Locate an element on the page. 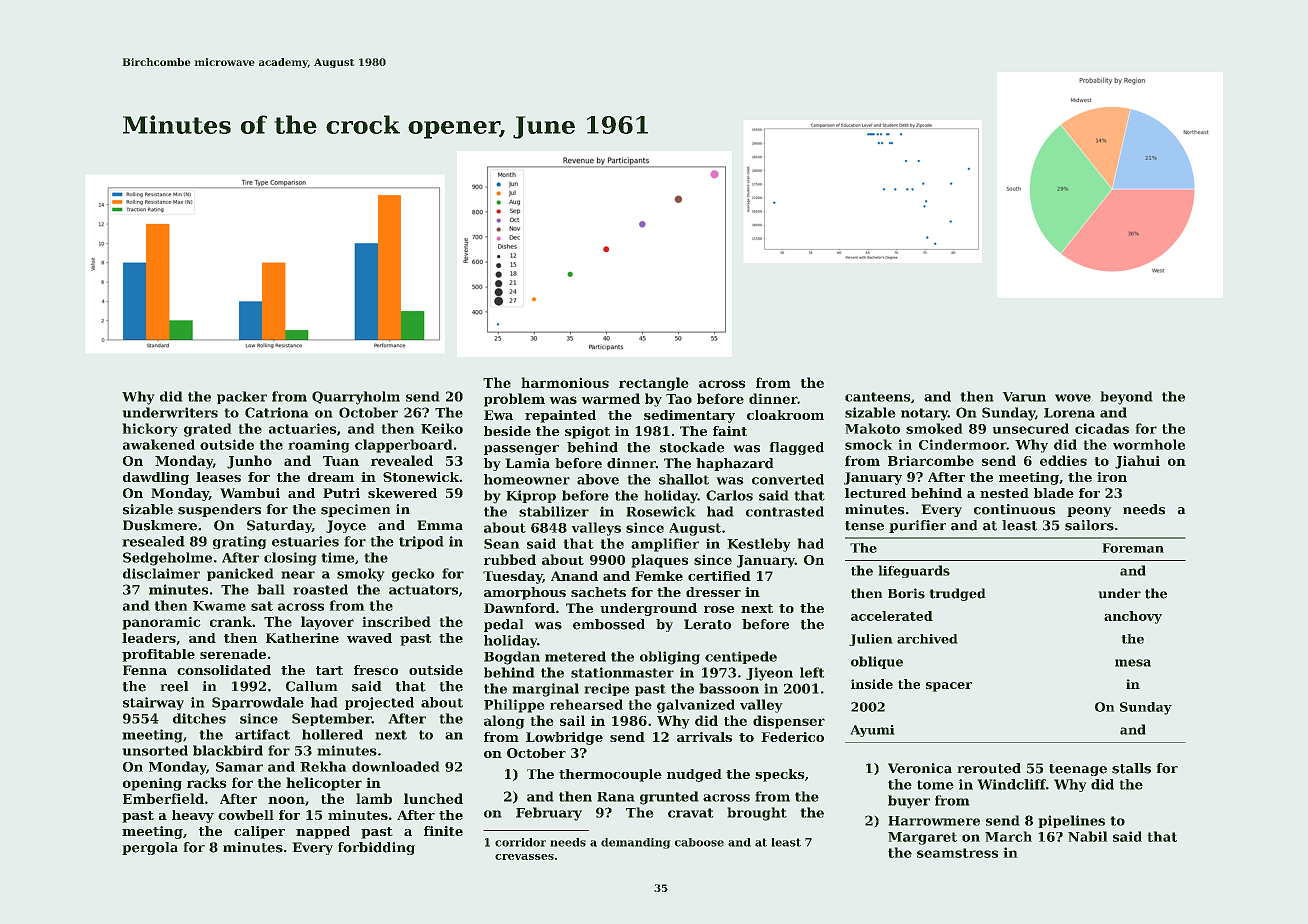 The image size is (1308, 924). beyond is located at coordinates (1126, 398).
